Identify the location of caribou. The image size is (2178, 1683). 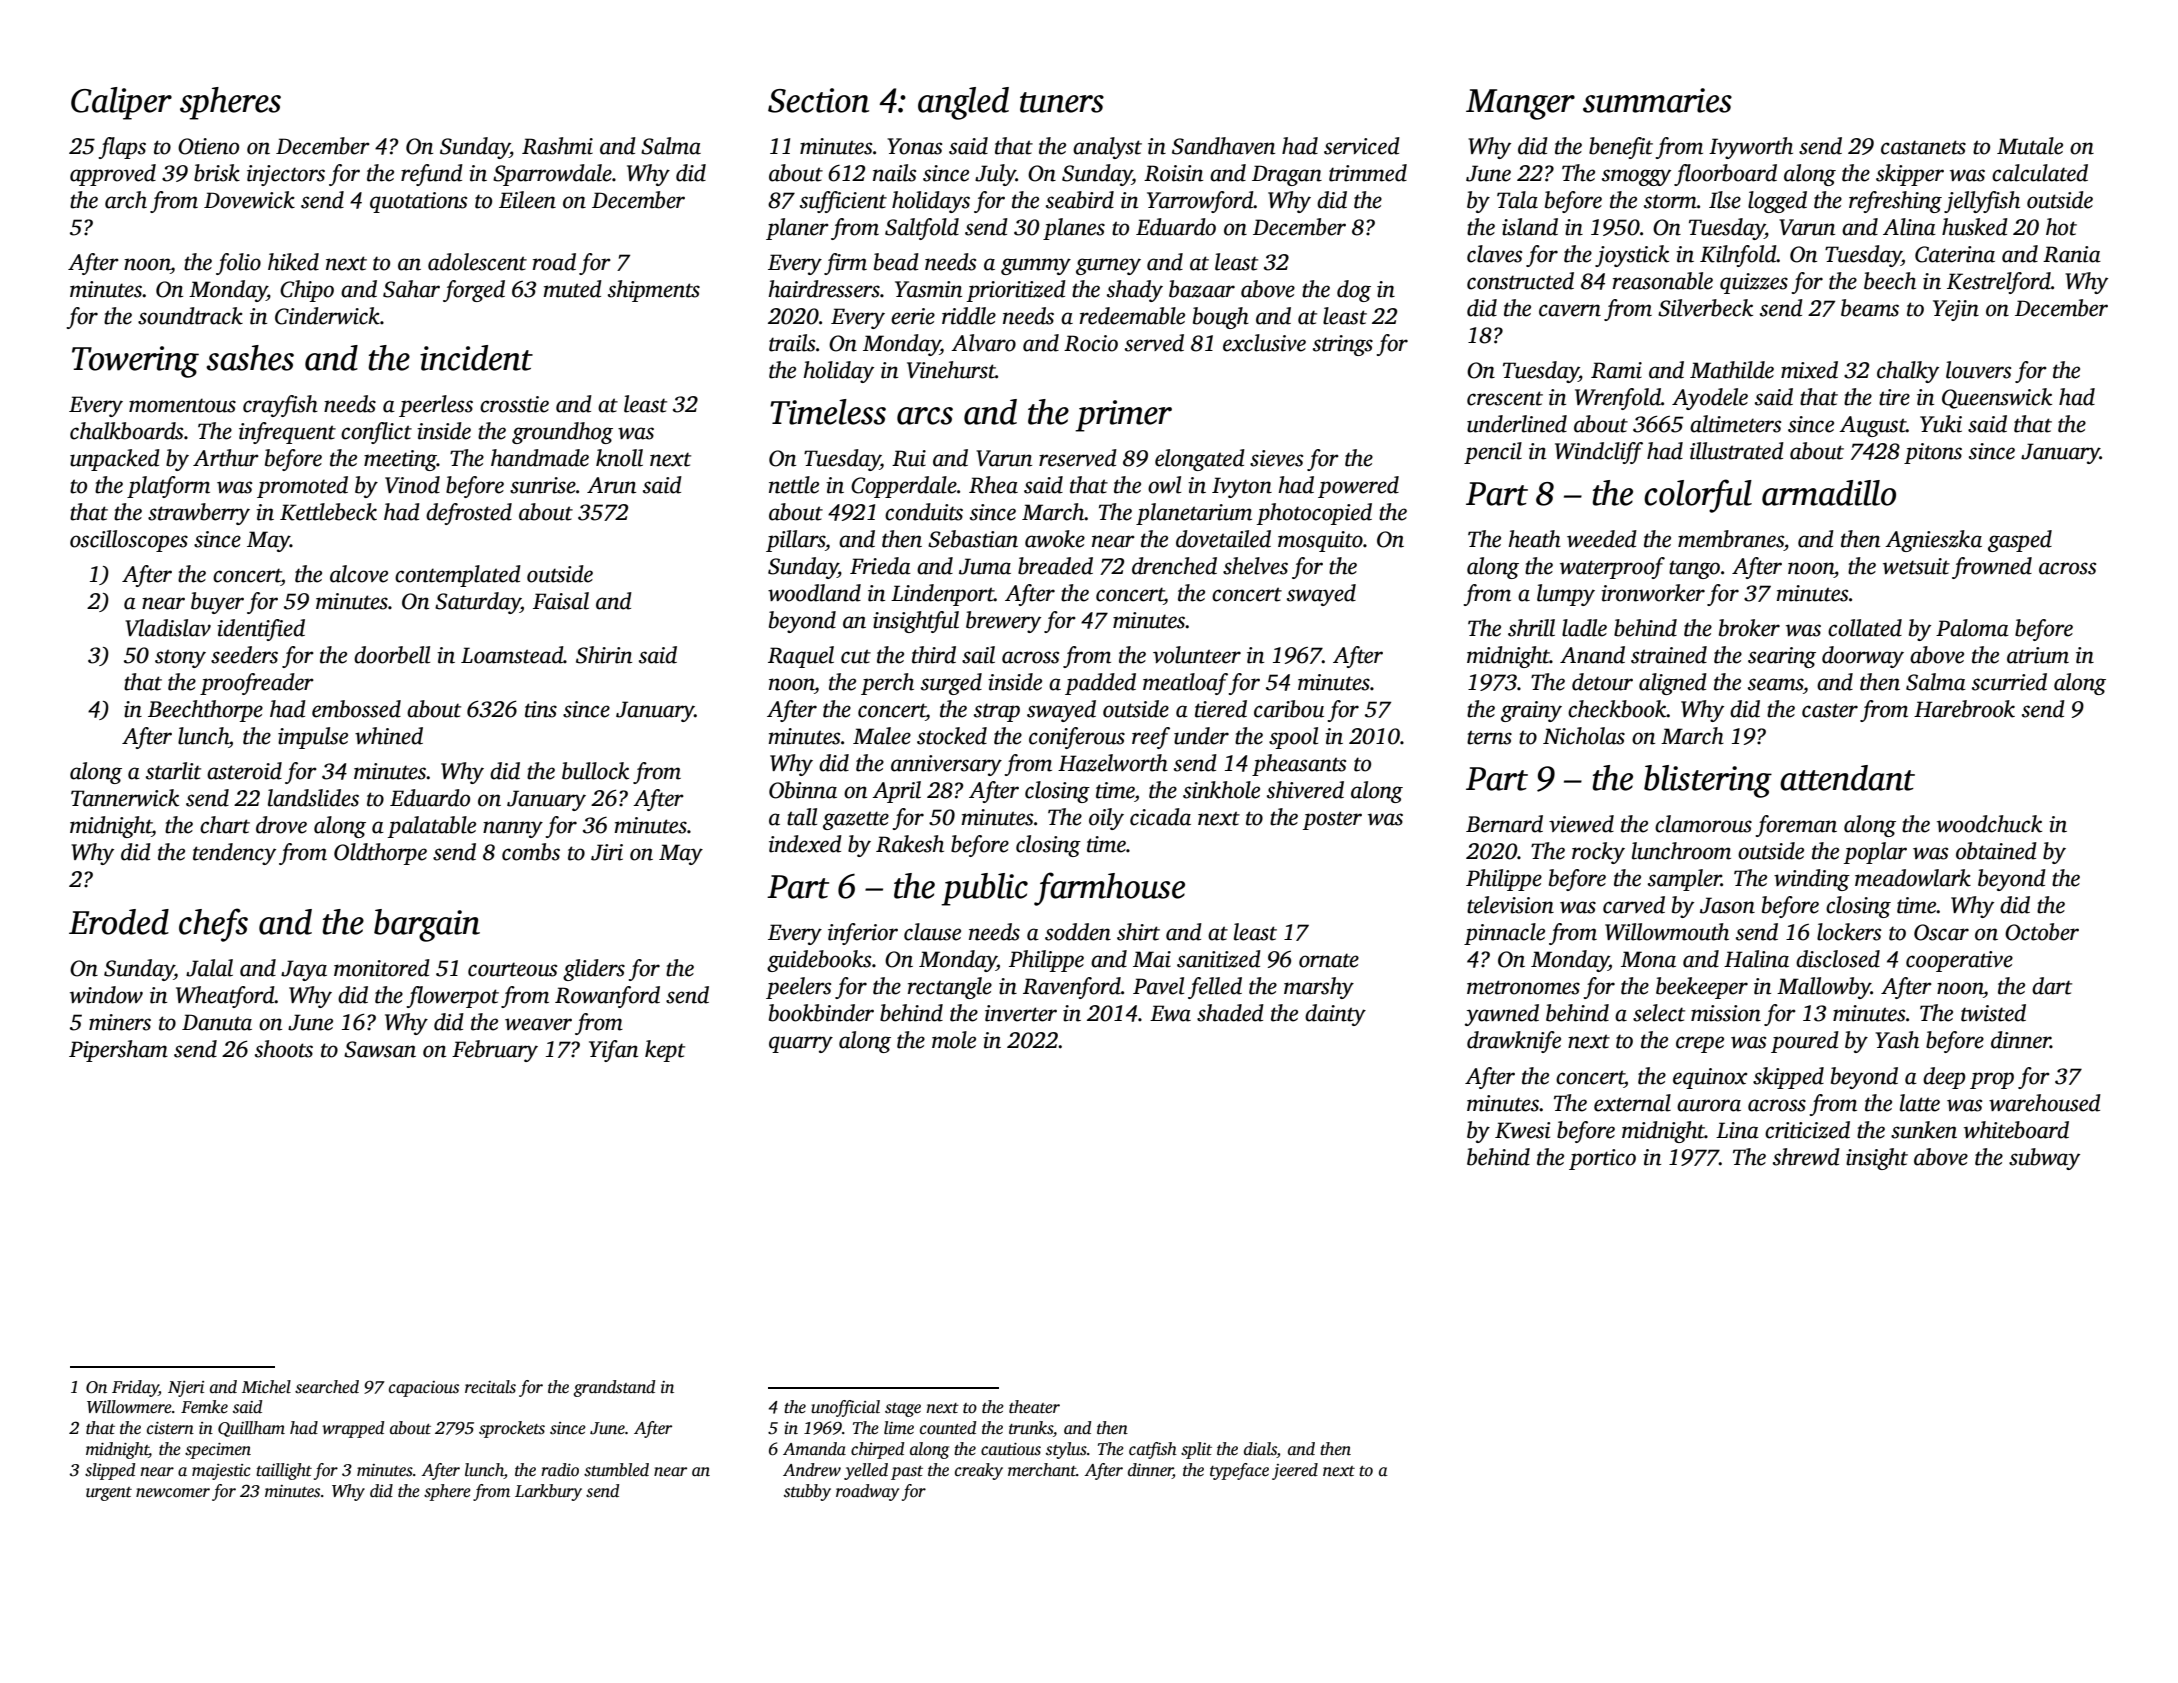
(1289, 709).
